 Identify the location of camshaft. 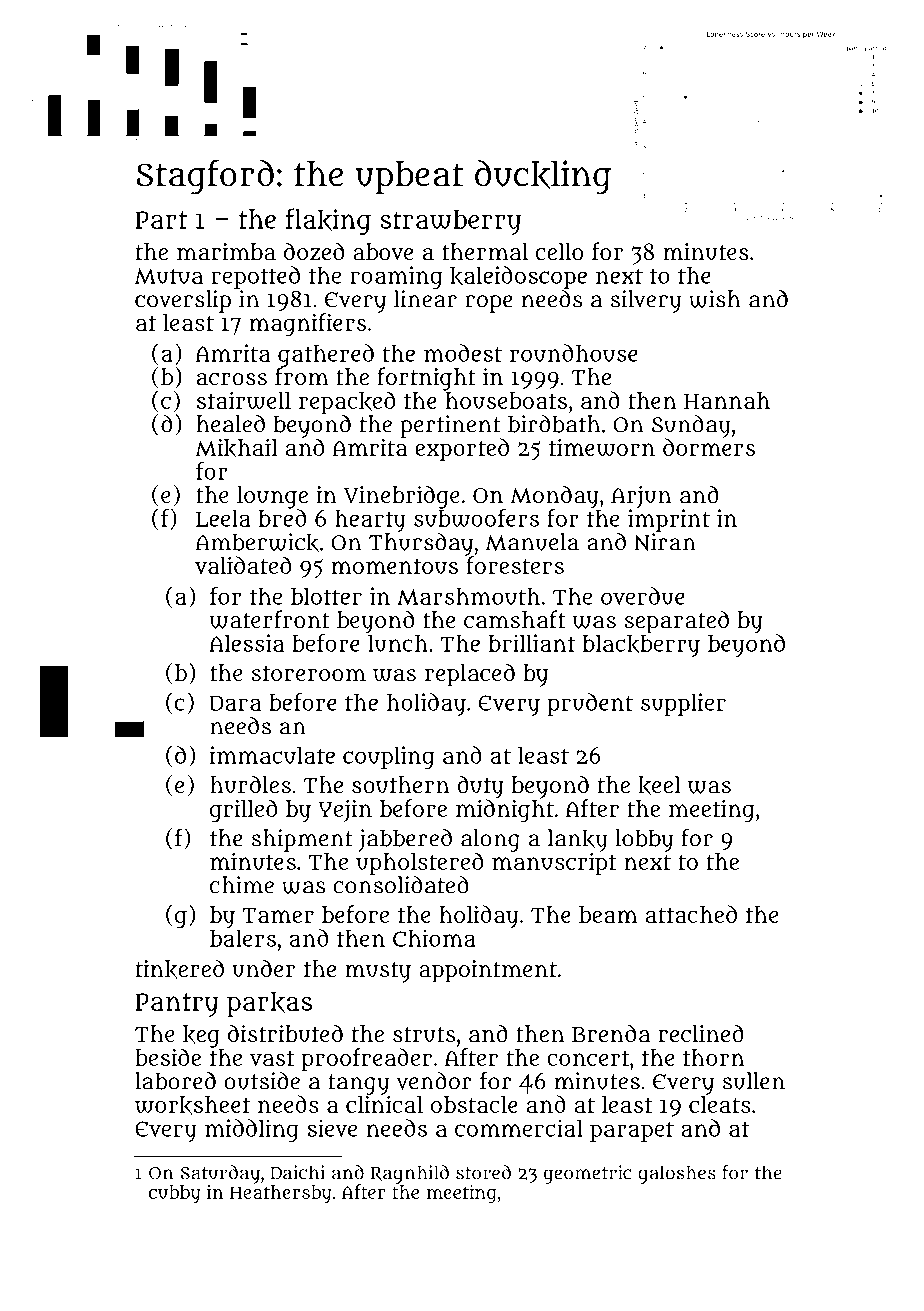
(514, 619).
